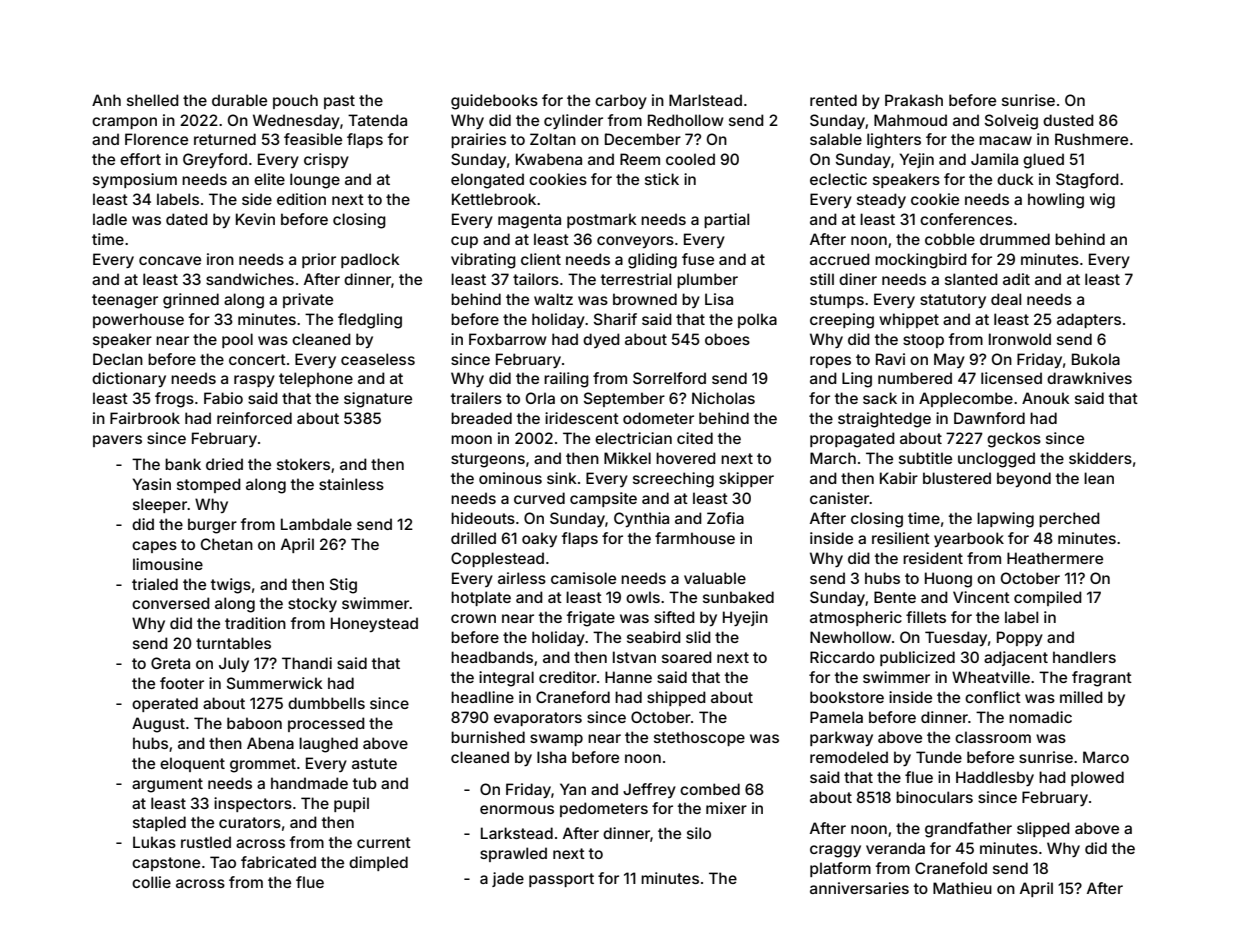 The image size is (1233, 952). What do you see at coordinates (551, 757) in the document?
I see `Isha` at bounding box center [551, 757].
